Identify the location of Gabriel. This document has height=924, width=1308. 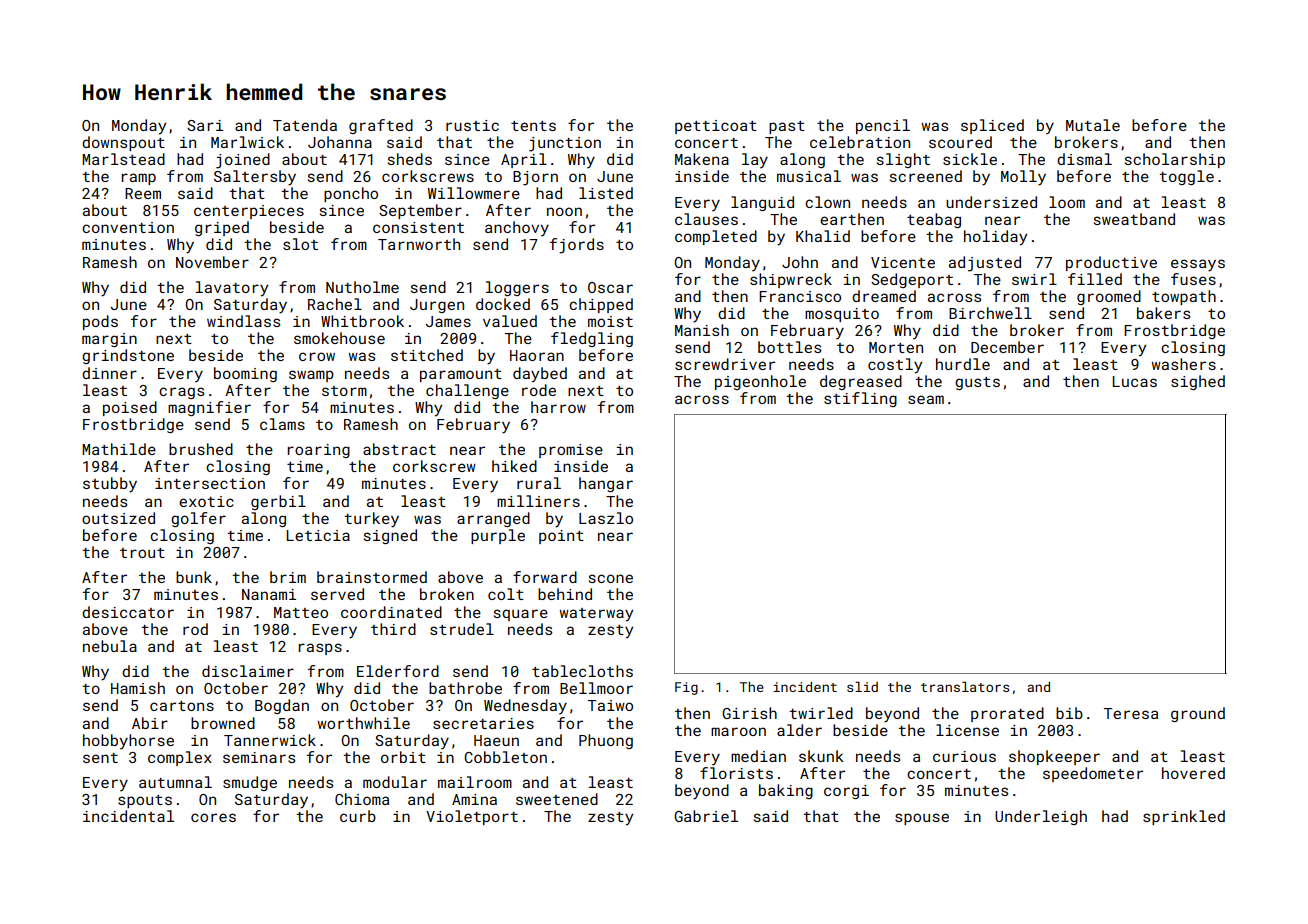
(706, 816).
